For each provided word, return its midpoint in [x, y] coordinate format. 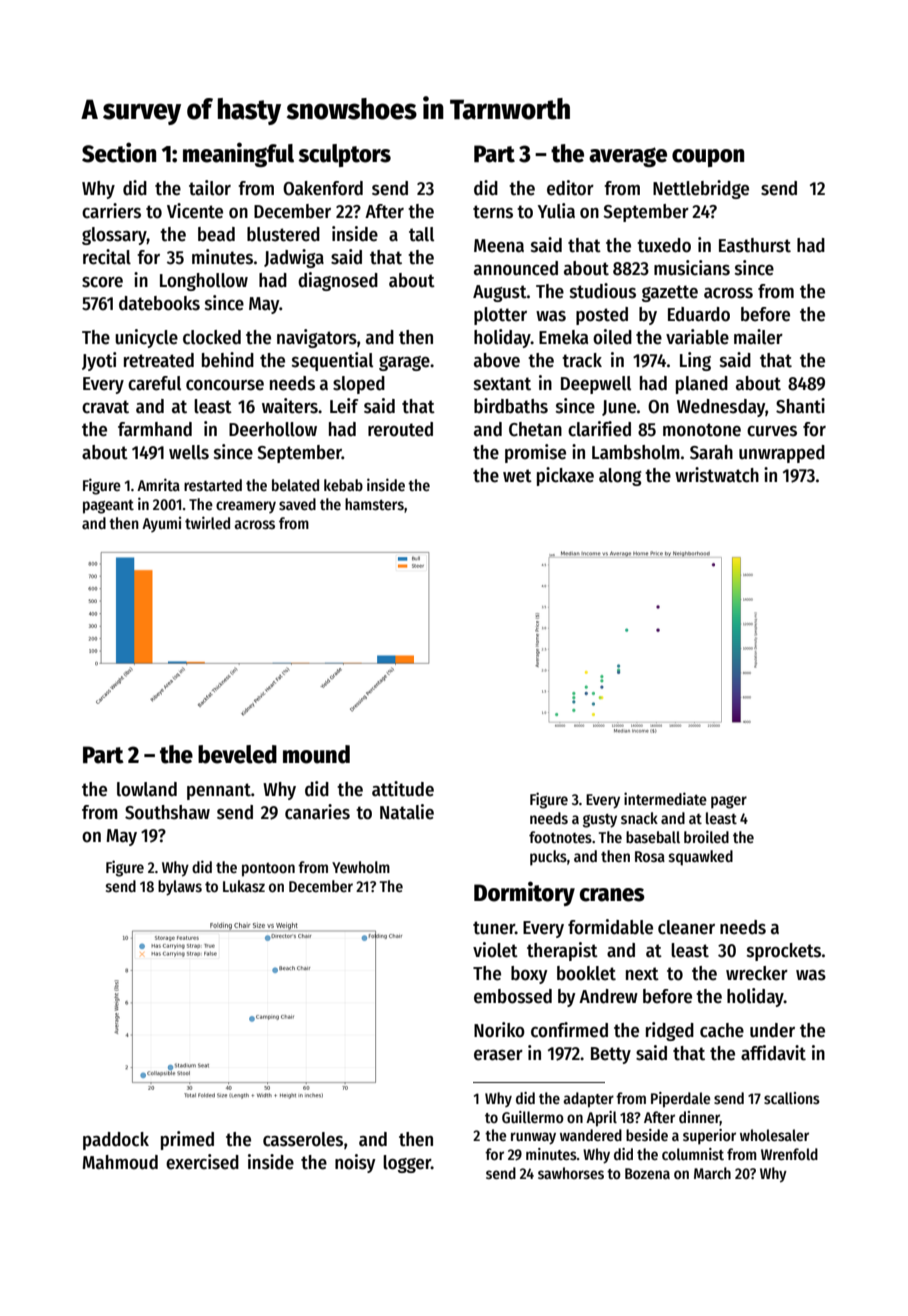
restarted [213, 485]
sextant [502, 384]
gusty [600, 821]
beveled [237, 754]
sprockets [784, 952]
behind [228, 360]
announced [516, 268]
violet [495, 950]
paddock [116, 1141]
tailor [210, 188]
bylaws [180, 888]
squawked [701, 858]
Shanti [800, 406]
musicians [692, 268]
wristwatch [717, 475]
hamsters [374, 504]
